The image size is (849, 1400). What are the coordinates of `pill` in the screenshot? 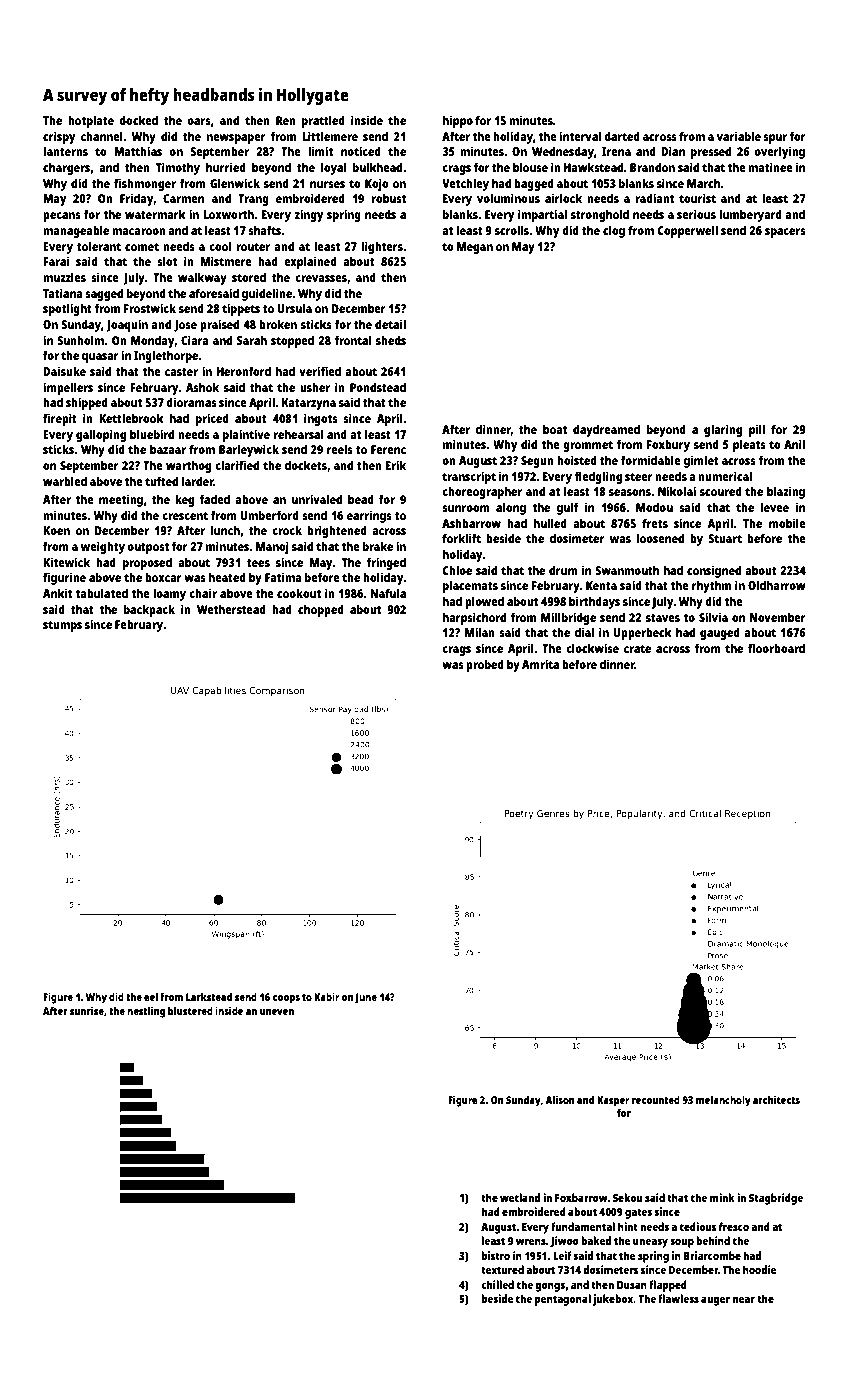 It's located at (757, 430).
